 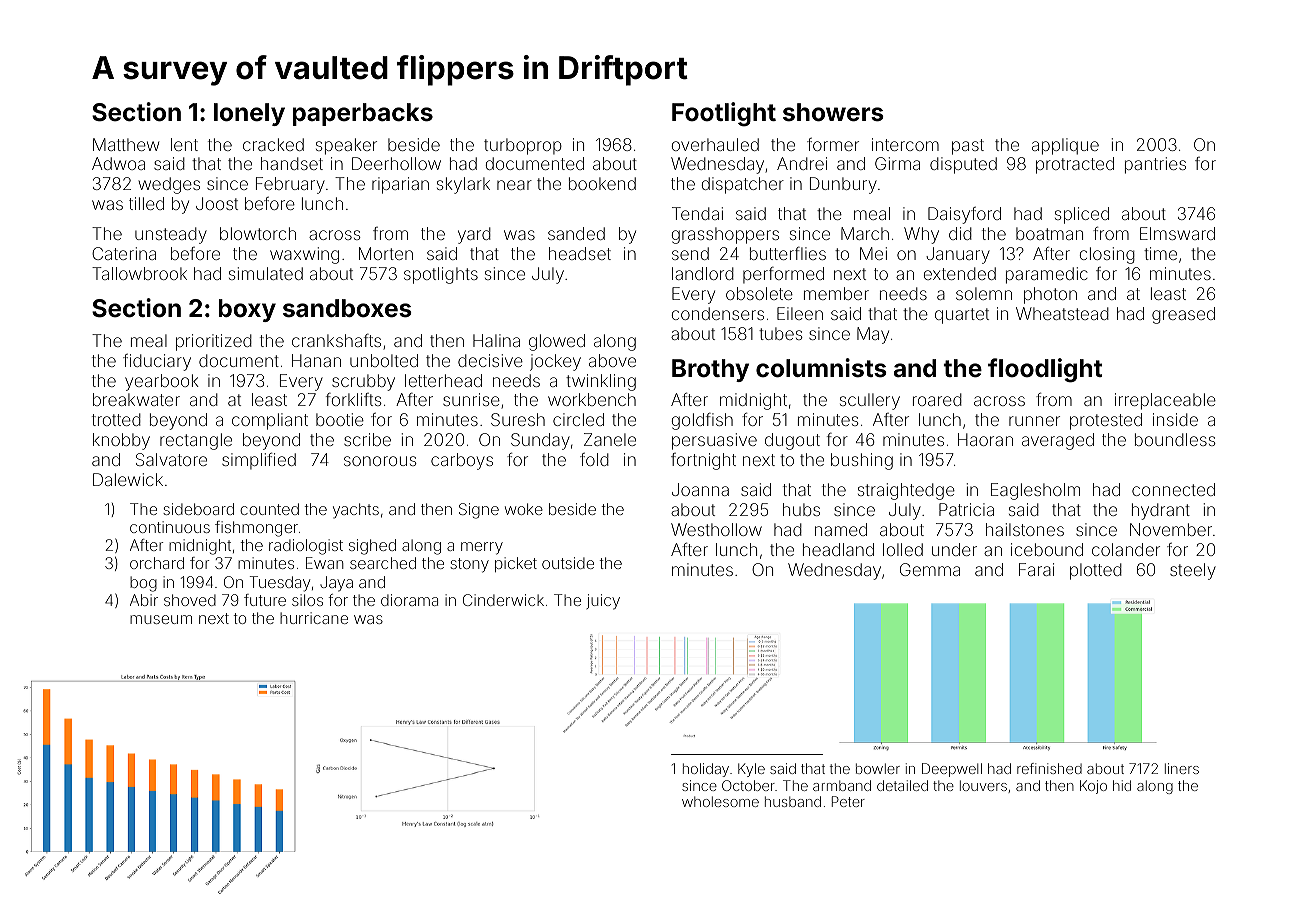 What do you see at coordinates (715, 144) in the page?
I see `overhauled` at bounding box center [715, 144].
